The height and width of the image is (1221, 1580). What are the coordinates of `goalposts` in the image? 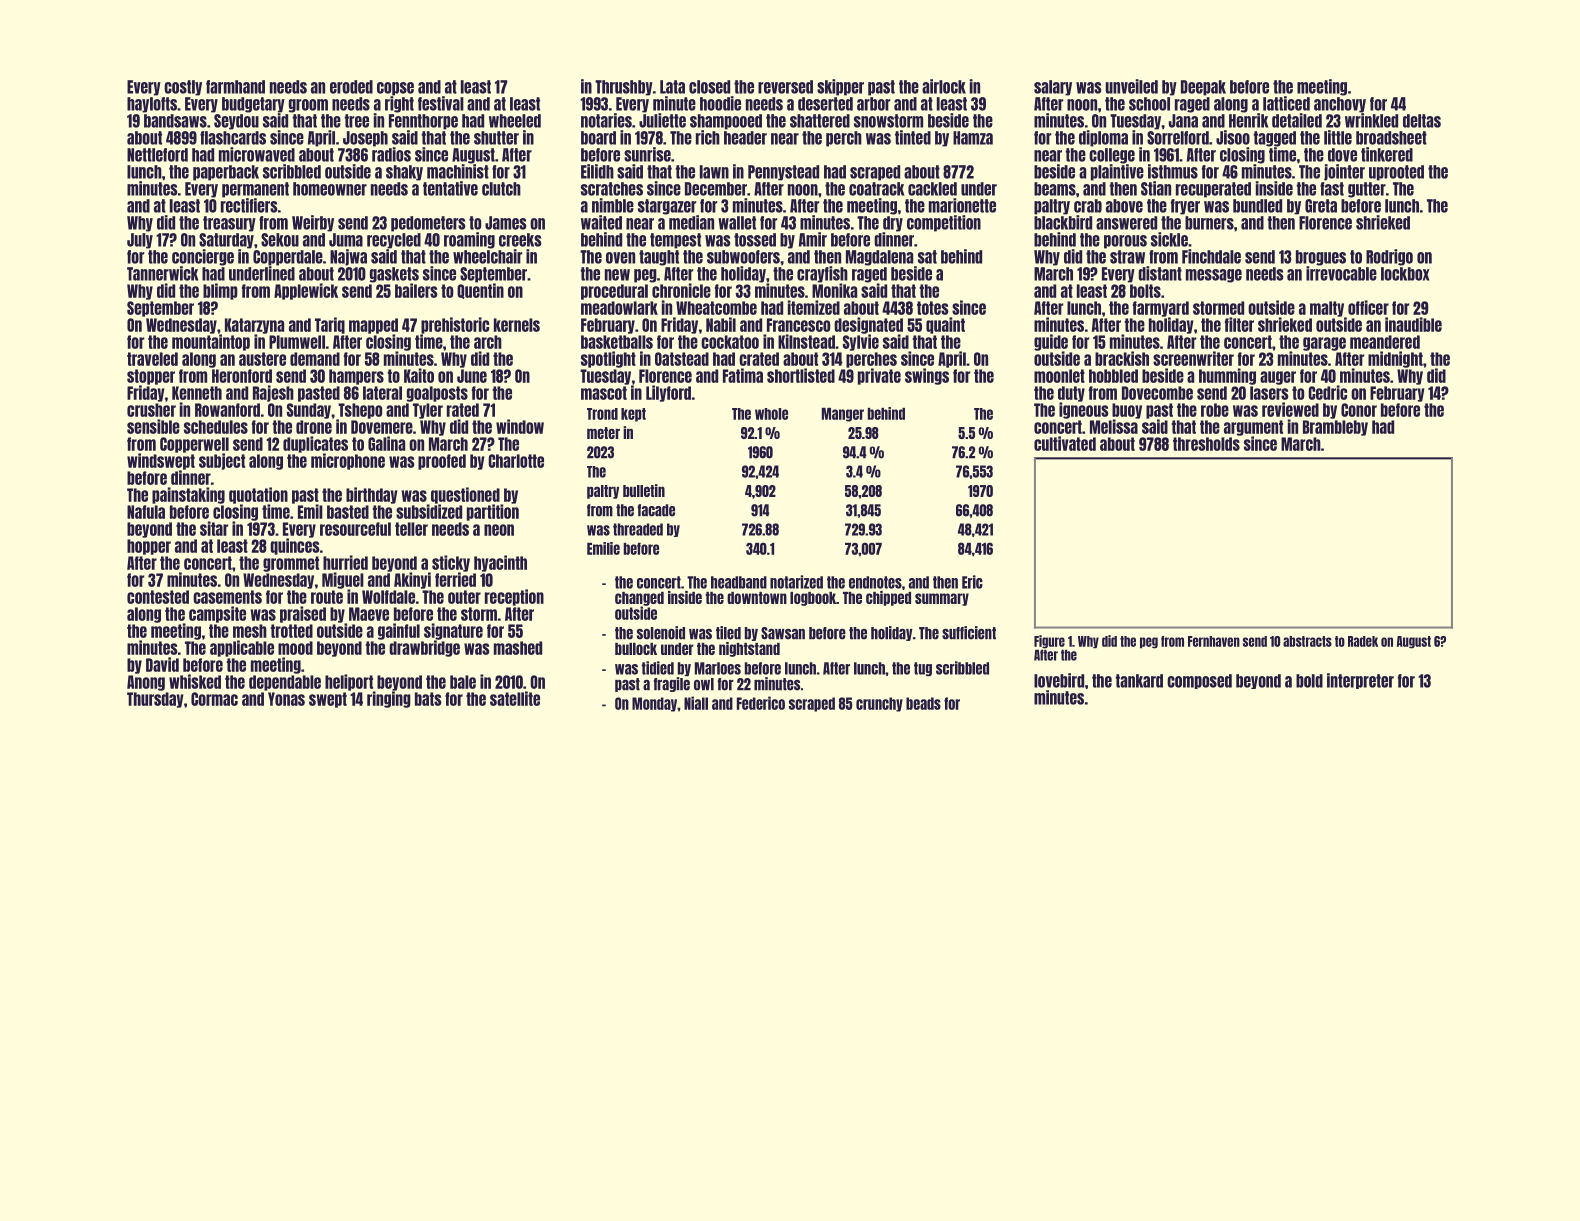 It's located at (437, 394).
